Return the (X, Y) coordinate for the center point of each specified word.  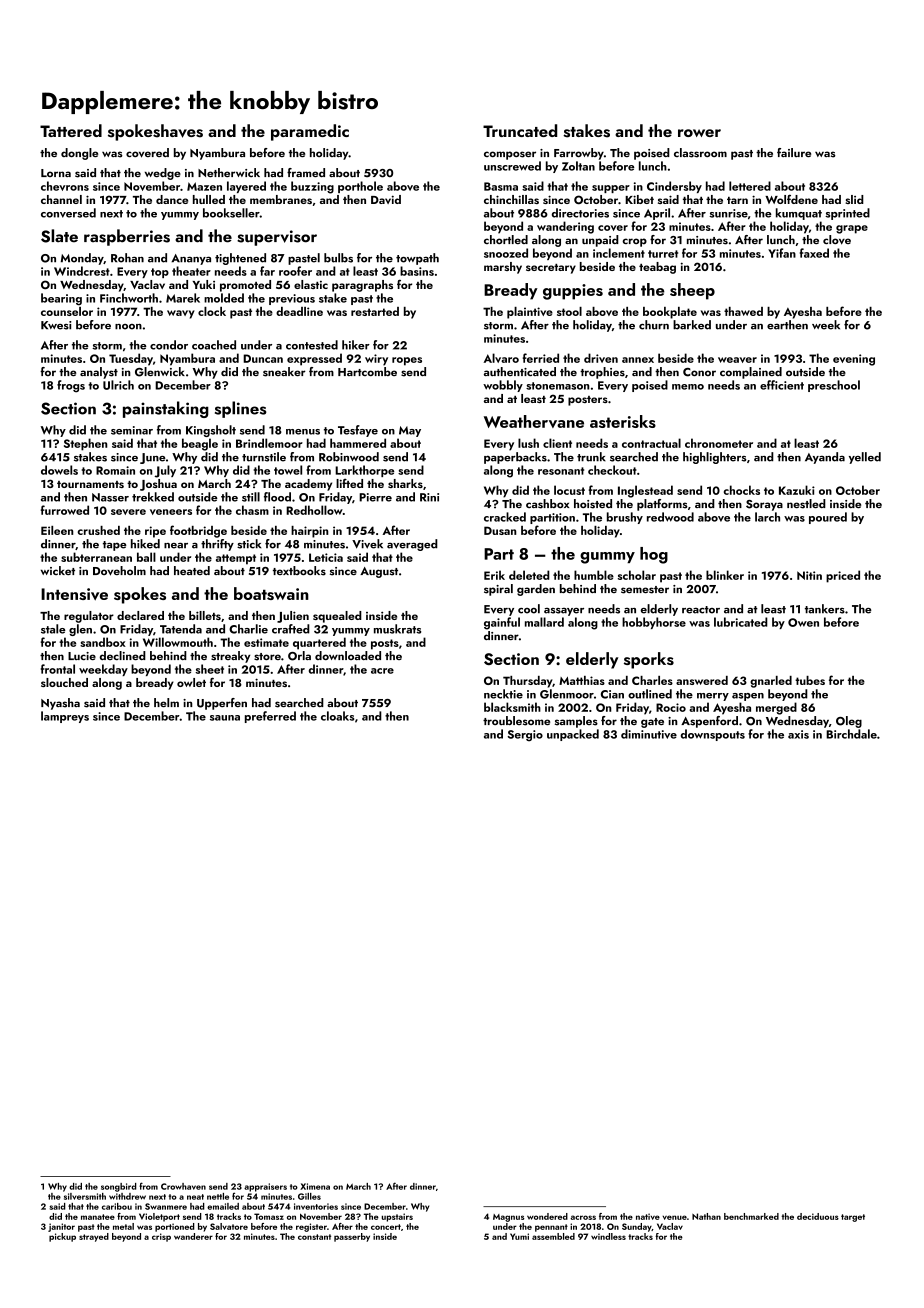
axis (798, 734)
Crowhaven (183, 1186)
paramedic (310, 132)
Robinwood (349, 457)
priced (843, 576)
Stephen (85, 444)
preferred (270, 717)
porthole (360, 187)
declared (140, 615)
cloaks (337, 716)
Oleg (849, 722)
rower (699, 133)
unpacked (573, 735)
